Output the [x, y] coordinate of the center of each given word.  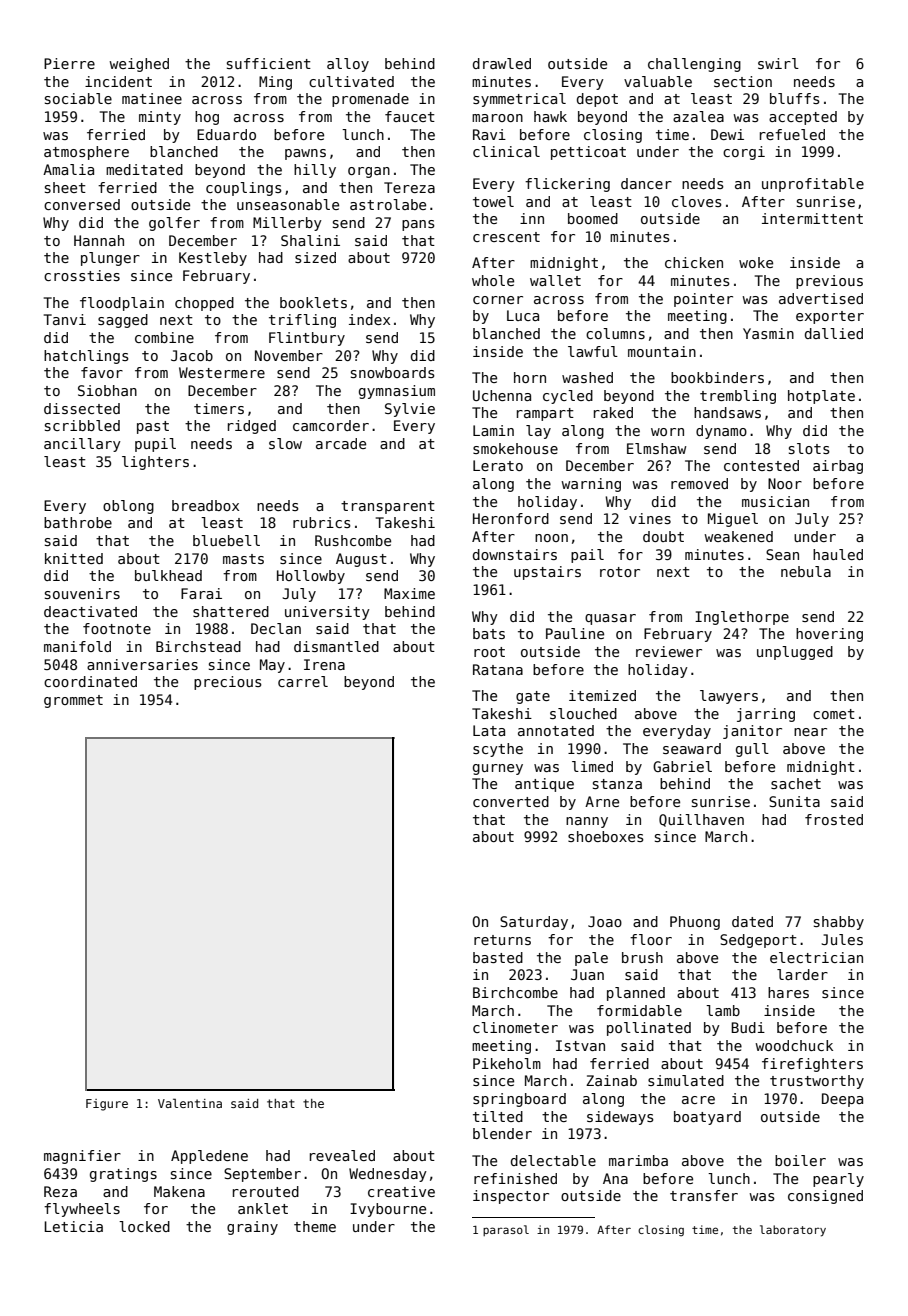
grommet [73, 701]
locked [144, 1226]
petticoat [588, 153]
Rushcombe [353, 540]
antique [544, 785]
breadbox [205, 505]
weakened [738, 536]
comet [834, 714]
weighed [139, 65]
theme [315, 1226]
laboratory [793, 1231]
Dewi [727, 134]
